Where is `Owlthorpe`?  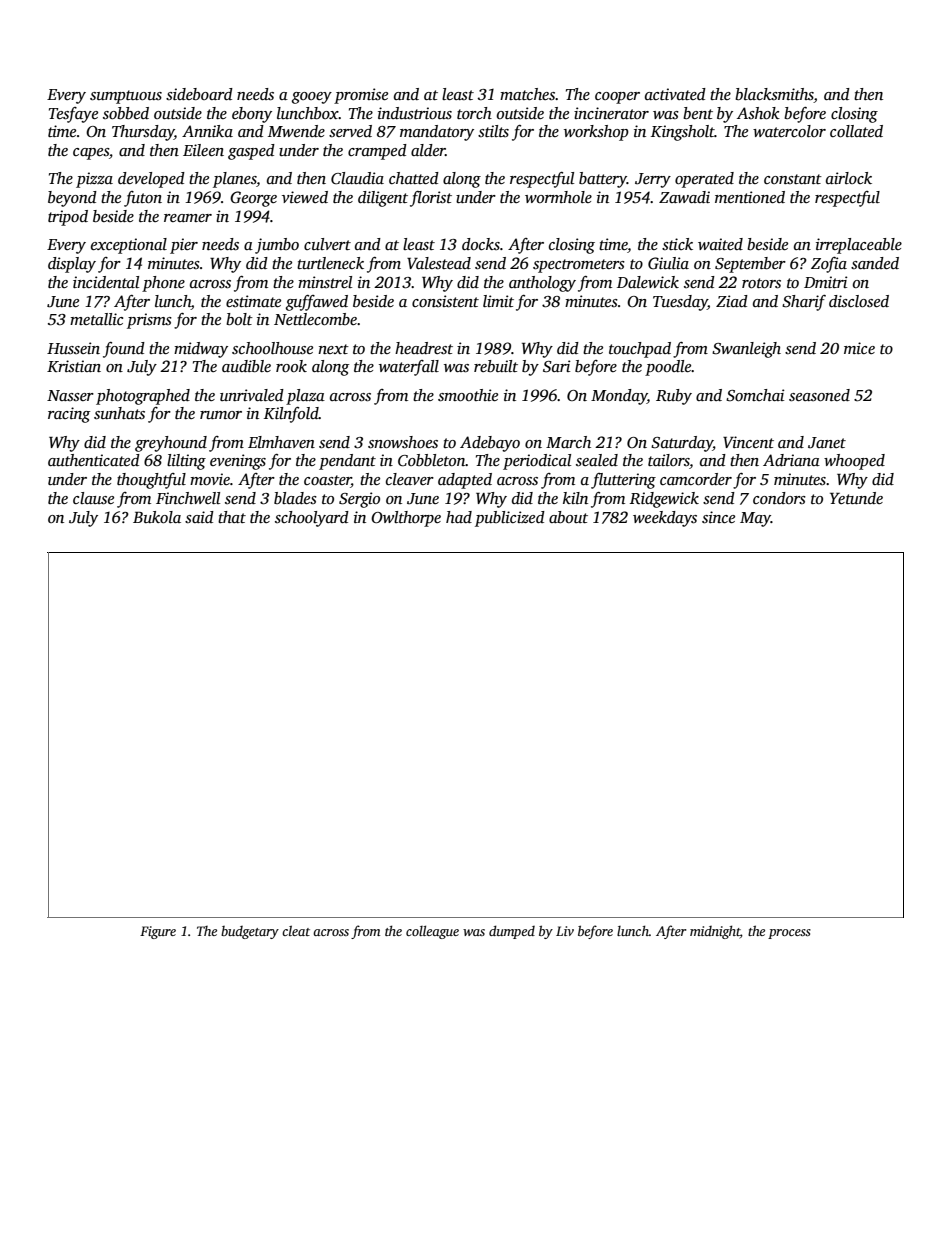 Owlthorpe is located at coordinates (406, 519).
